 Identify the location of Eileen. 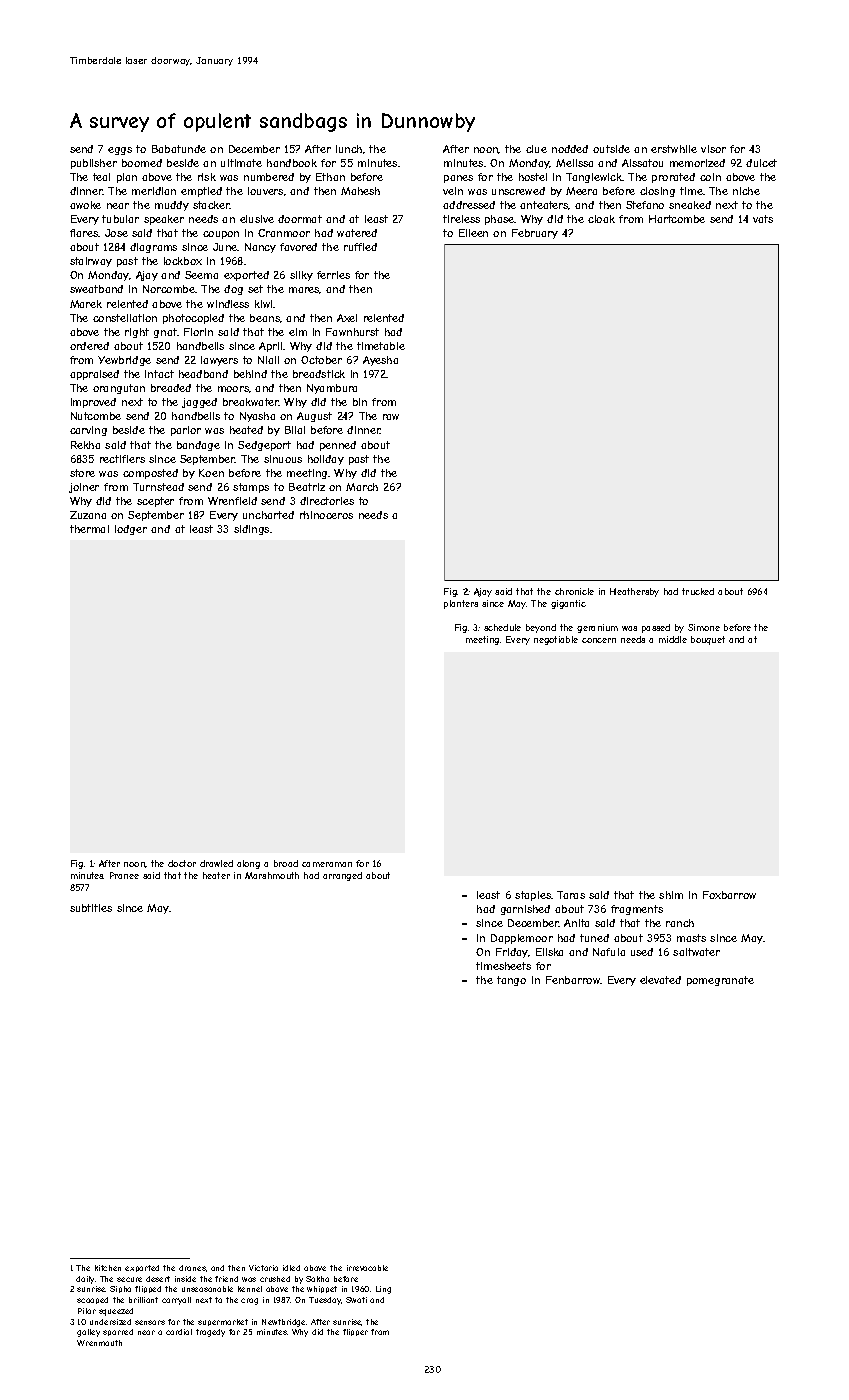
(473, 233).
